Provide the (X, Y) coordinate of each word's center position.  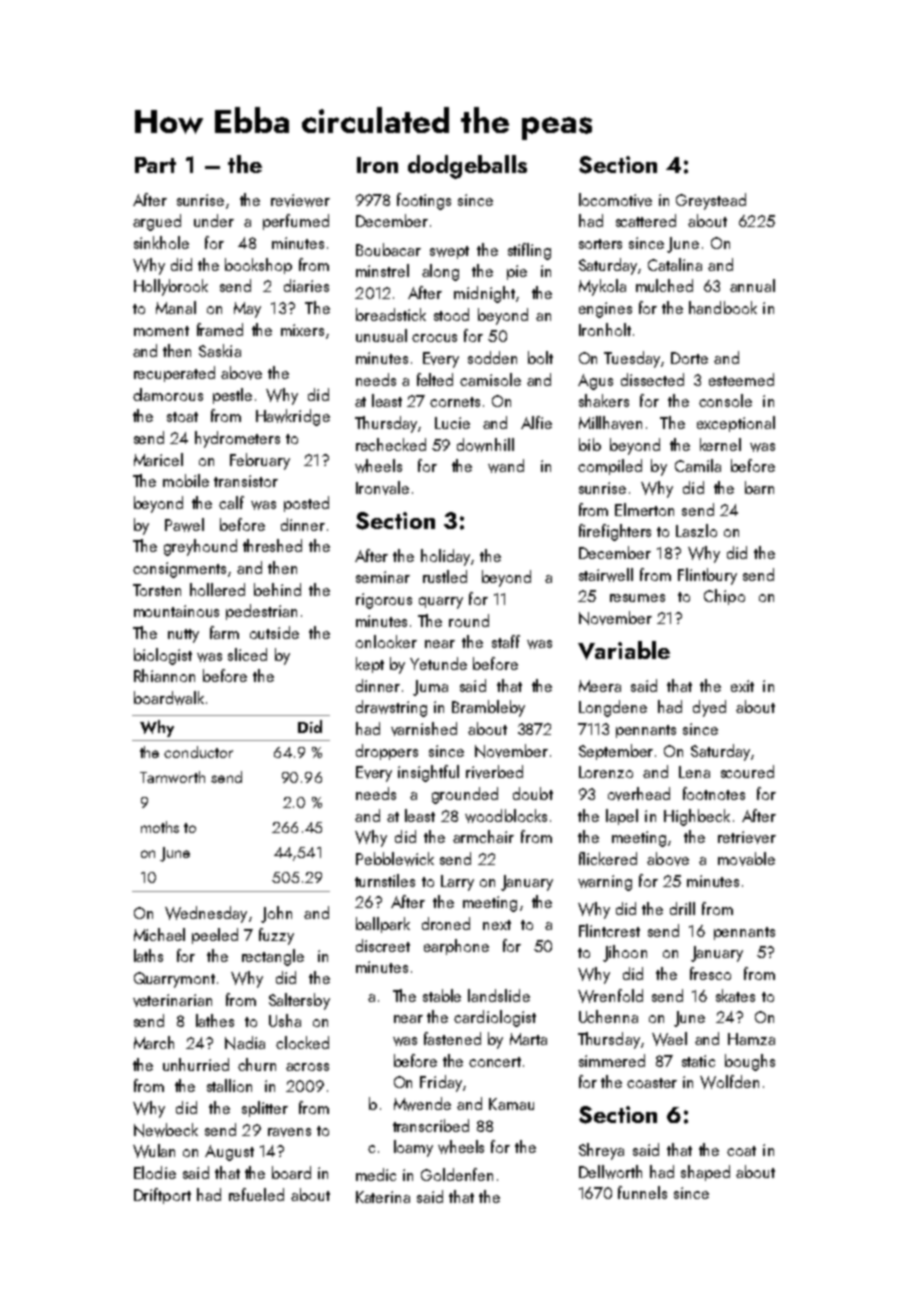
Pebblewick (395, 859)
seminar (383, 577)
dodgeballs (467, 167)
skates (735, 995)
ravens (289, 1132)
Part (155, 165)
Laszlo (696, 530)
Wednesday (206, 914)
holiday (445, 557)
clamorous (168, 394)
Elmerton (644, 509)
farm (224, 632)
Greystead (711, 201)
